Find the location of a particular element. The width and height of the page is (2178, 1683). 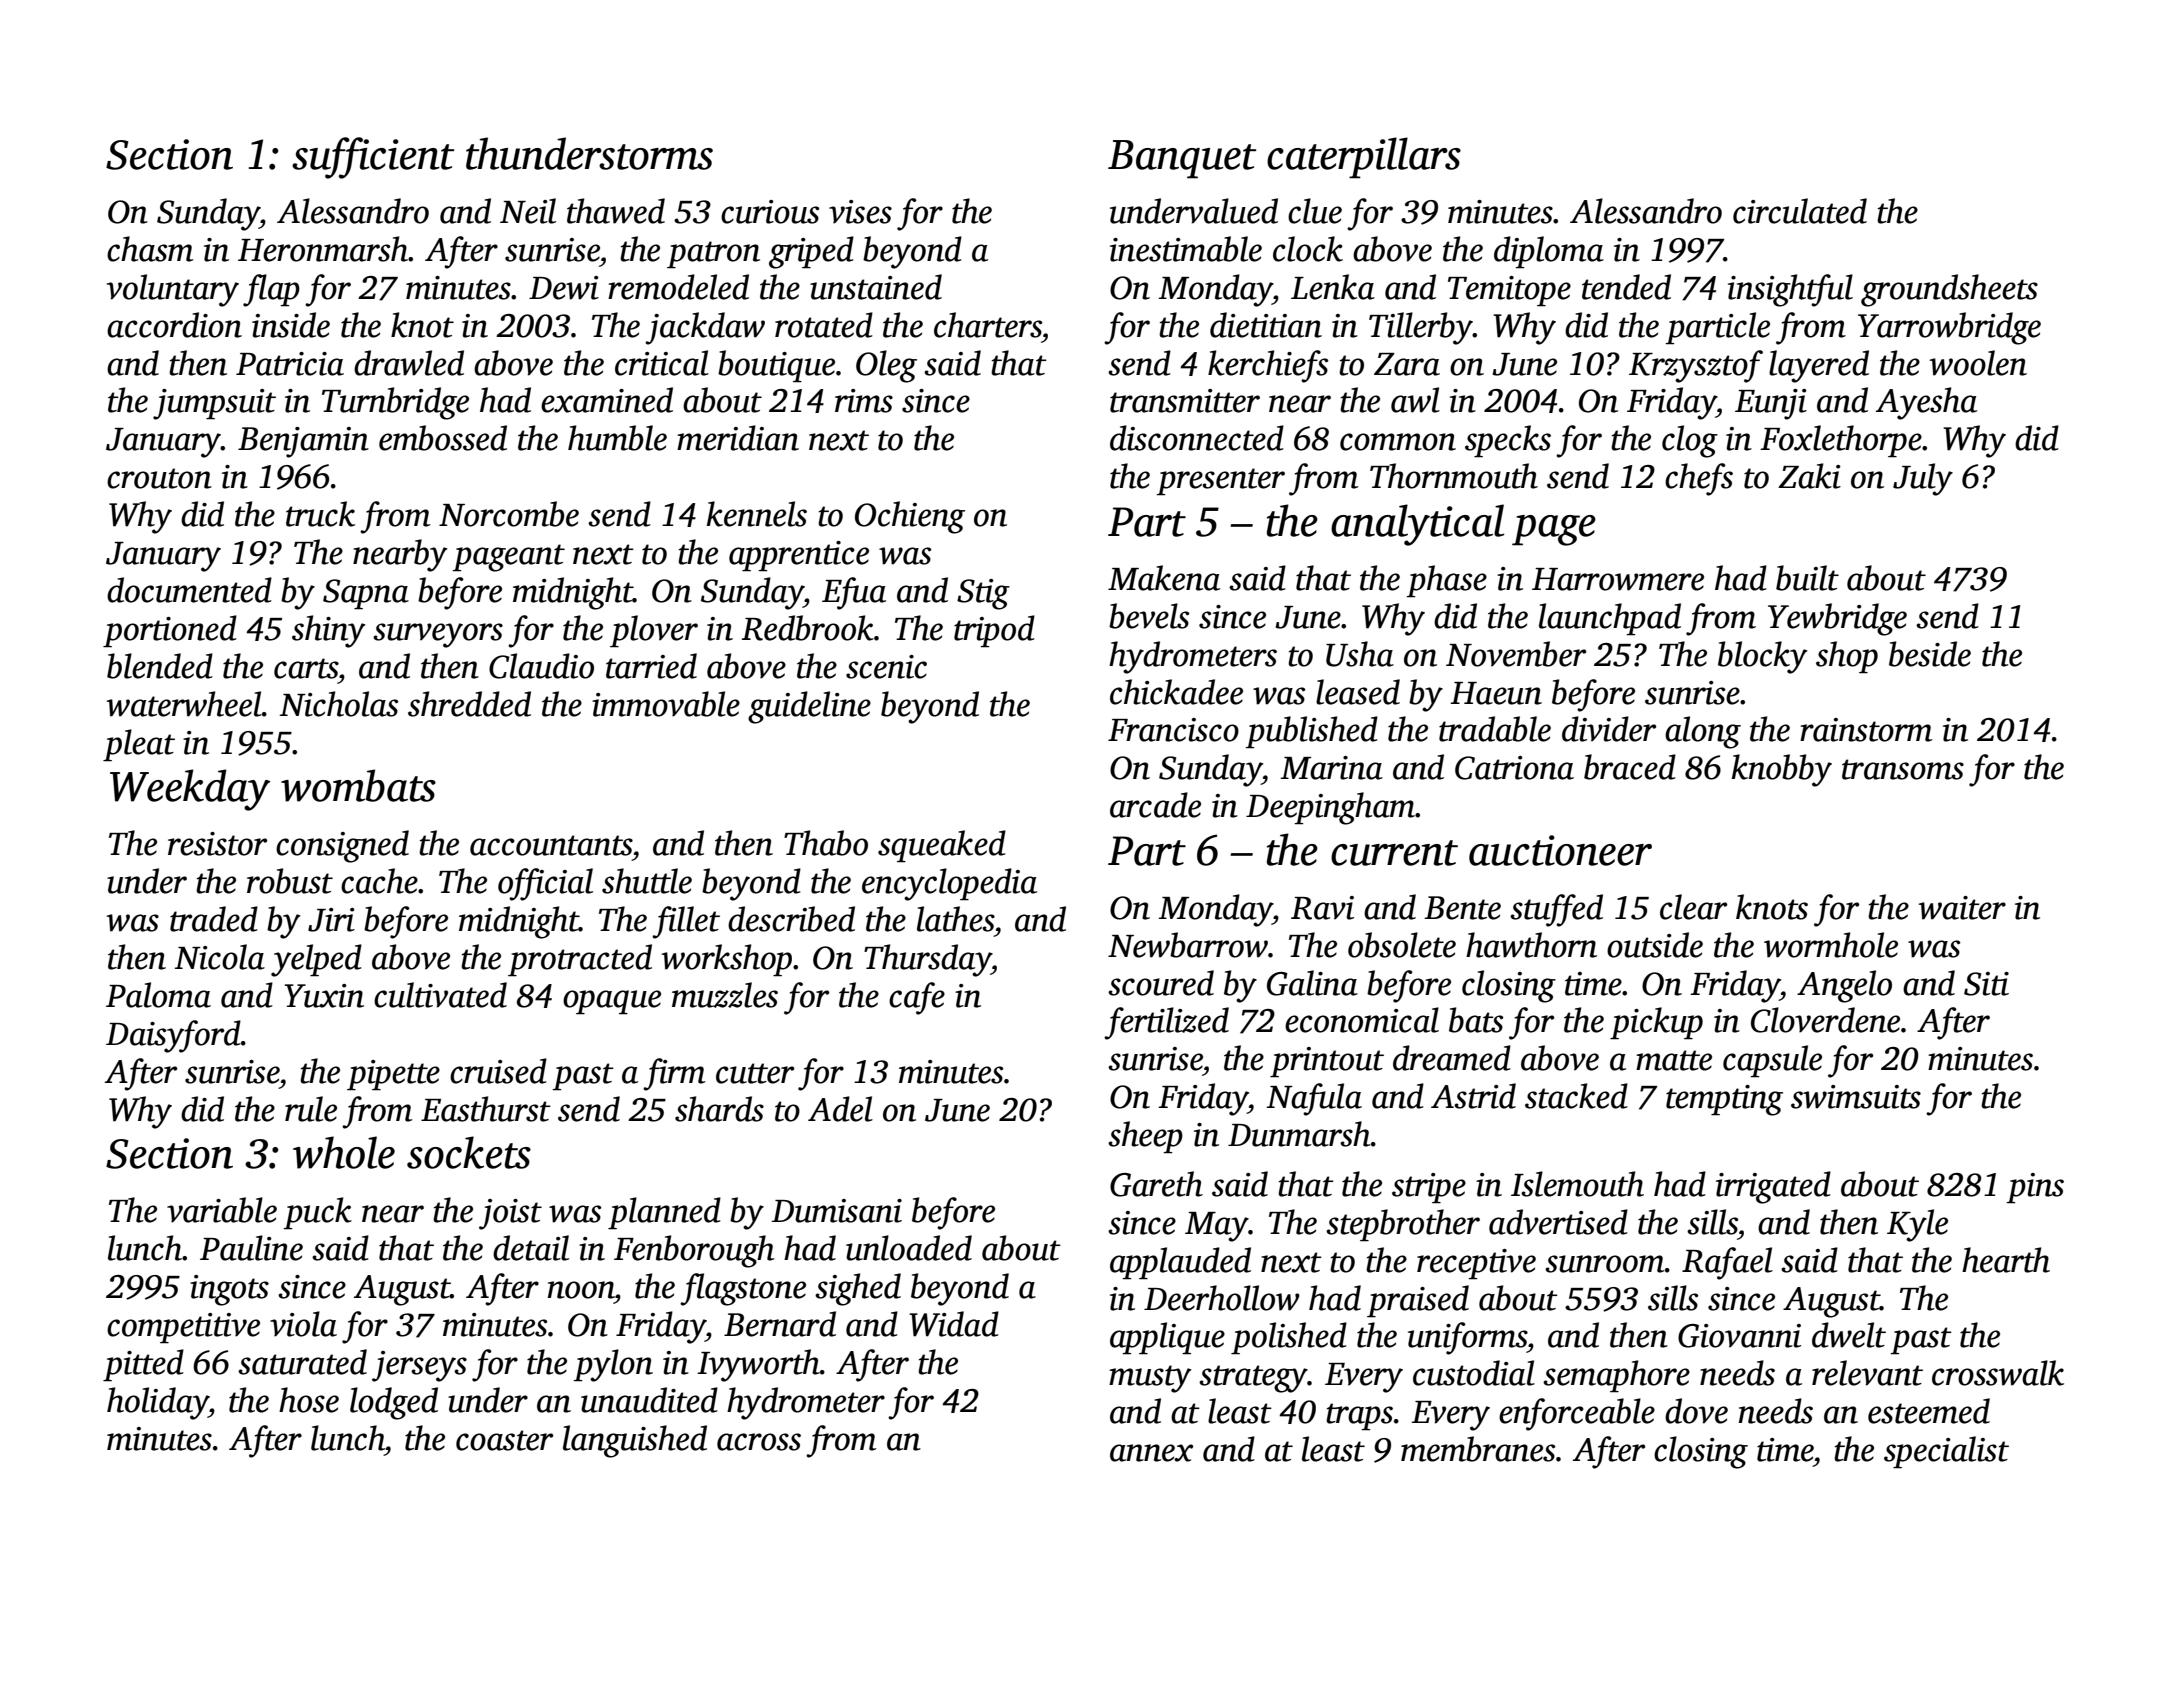

coaster is located at coordinates (504, 1440).
